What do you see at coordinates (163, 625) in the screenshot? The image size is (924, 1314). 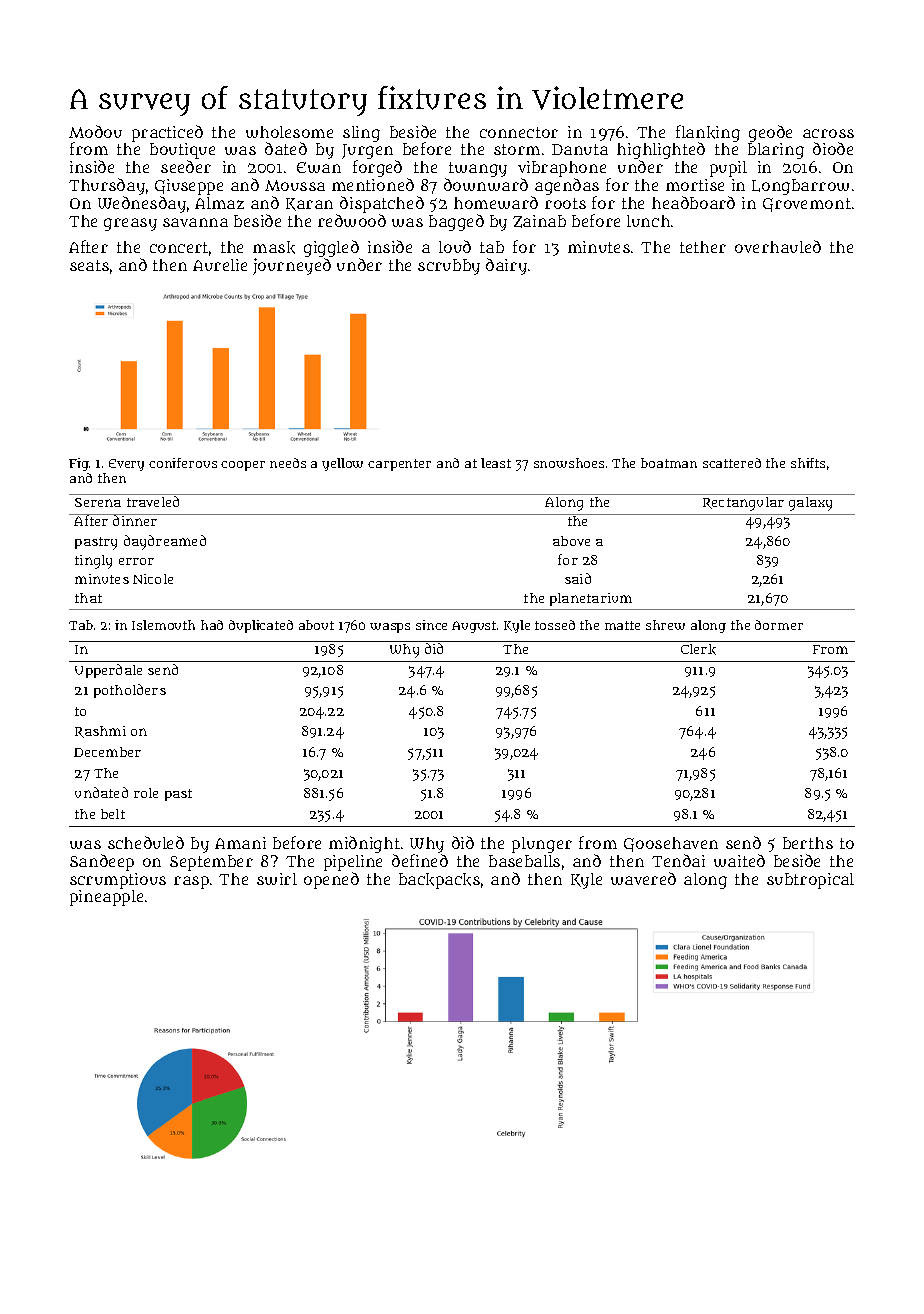 I see `Islemouth` at bounding box center [163, 625].
